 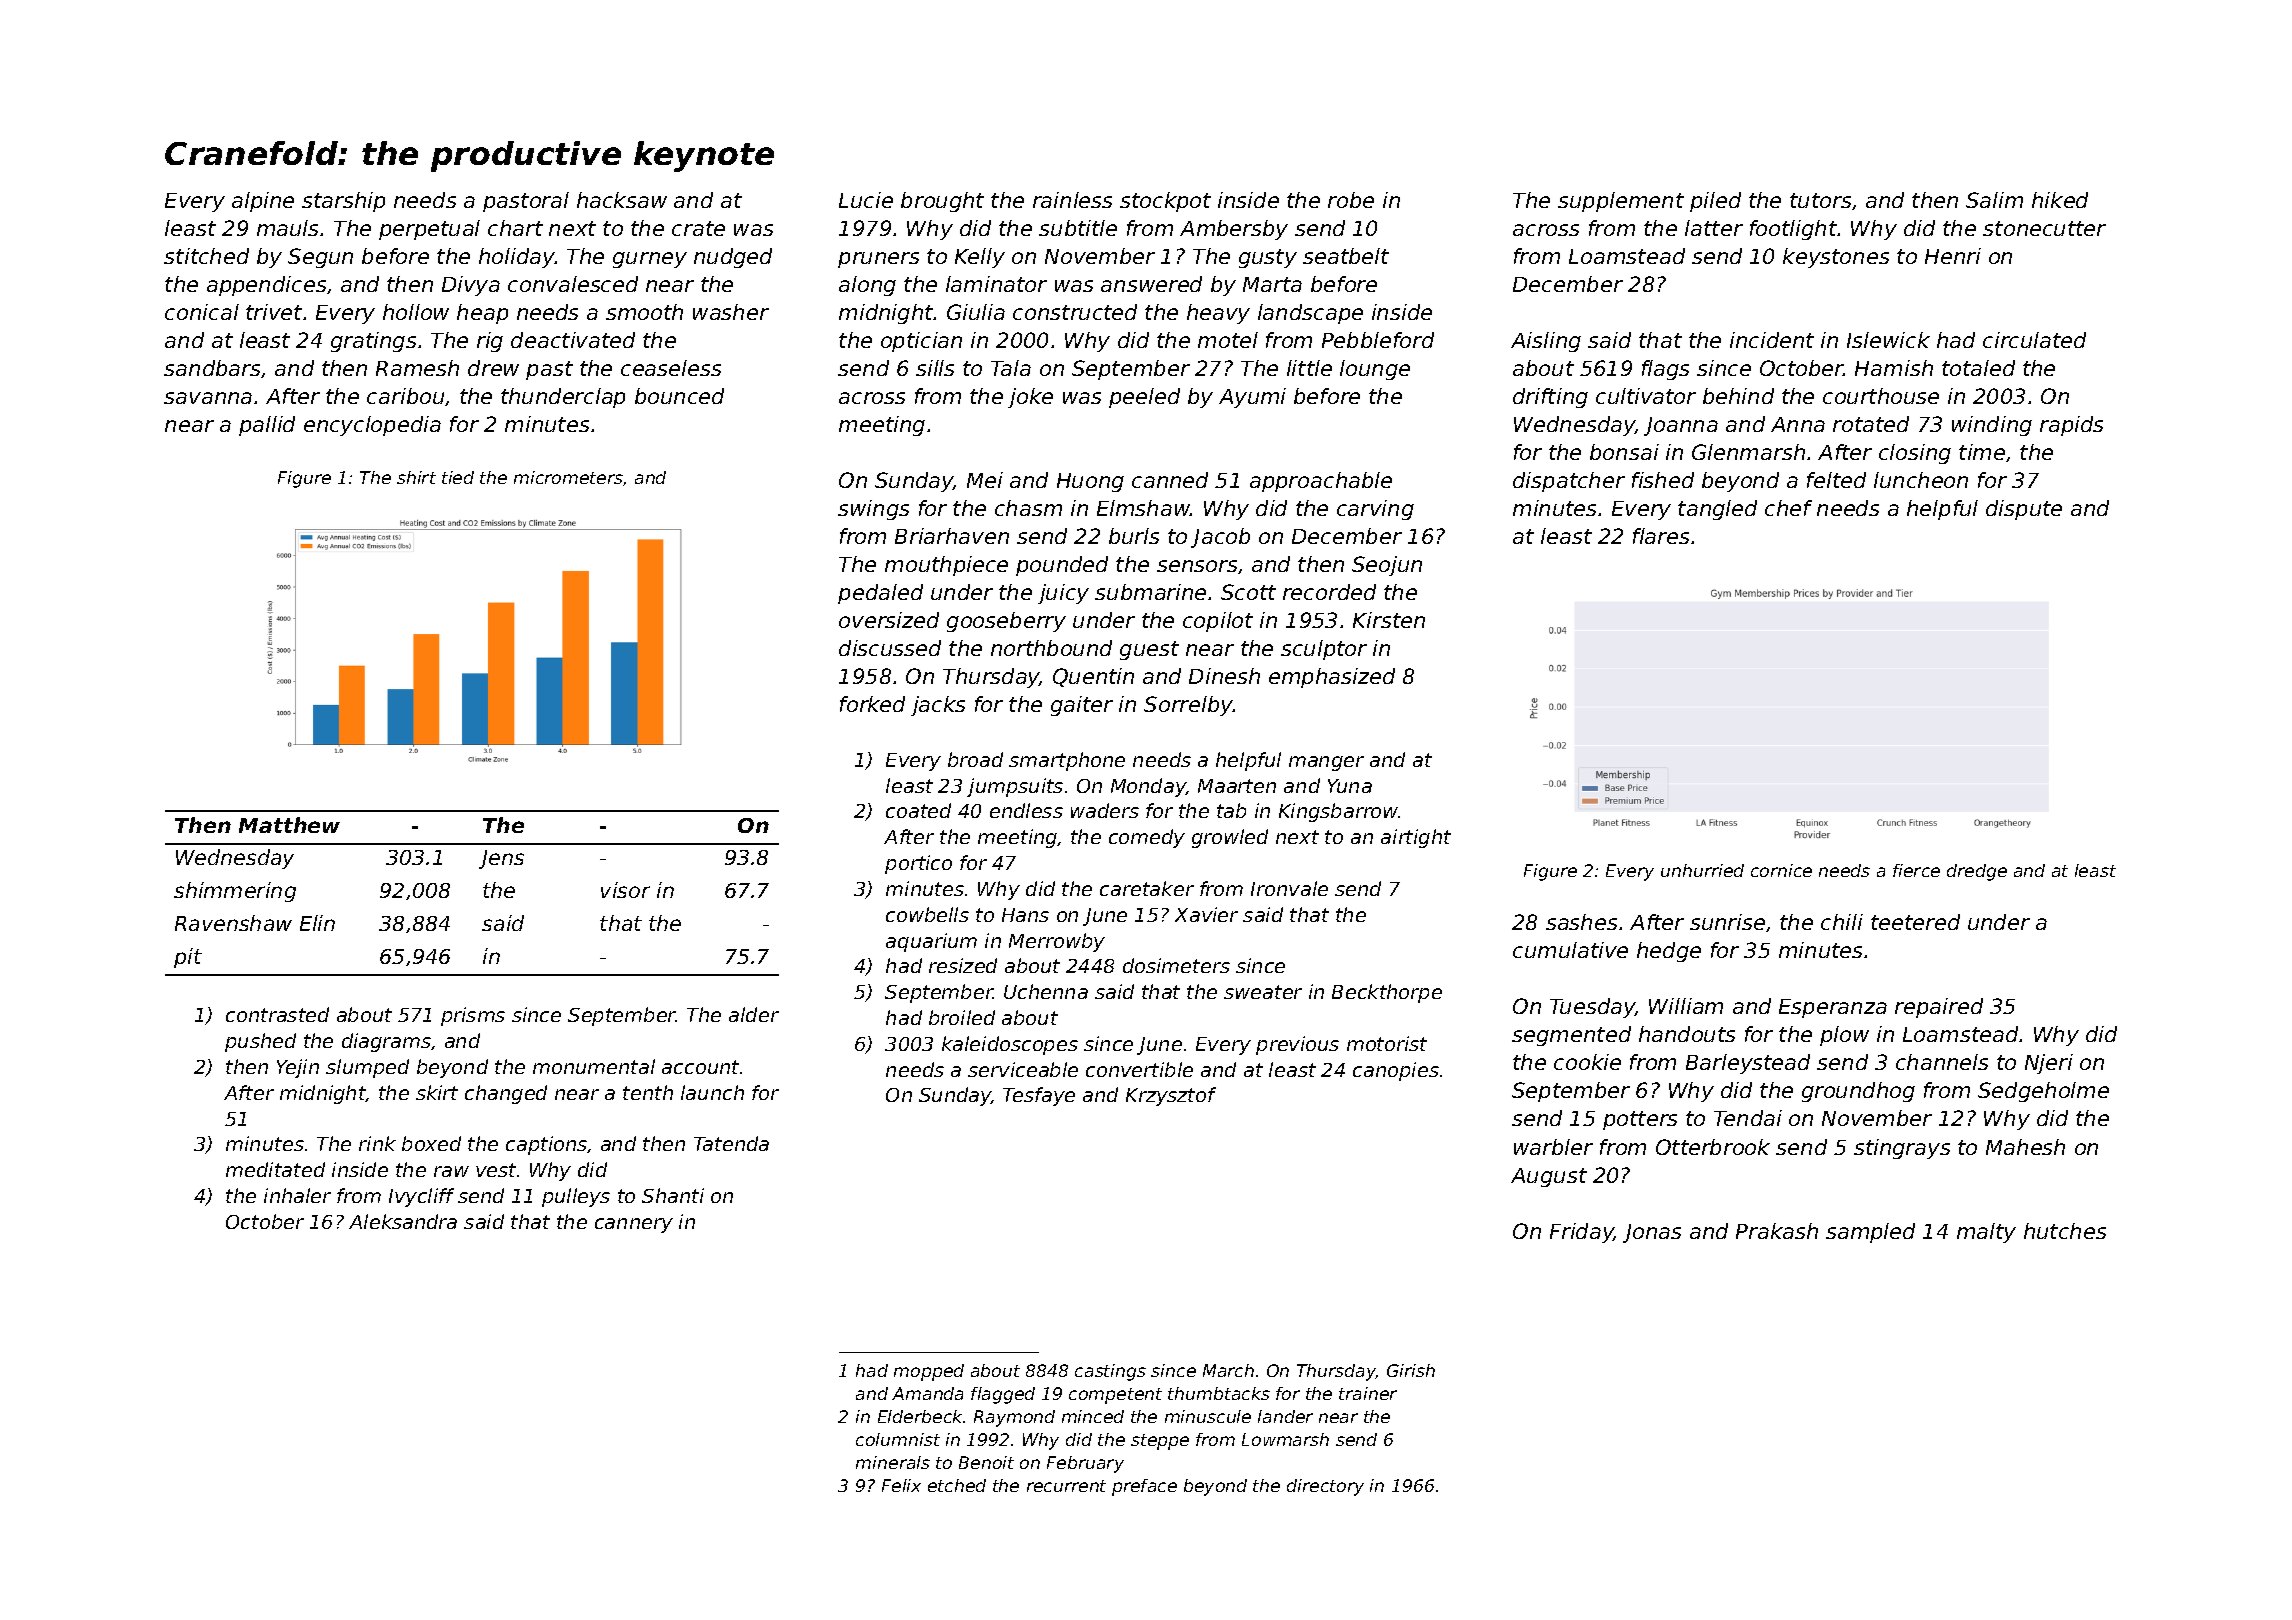 What do you see at coordinates (263, 202) in the screenshot?
I see `alpine` at bounding box center [263, 202].
